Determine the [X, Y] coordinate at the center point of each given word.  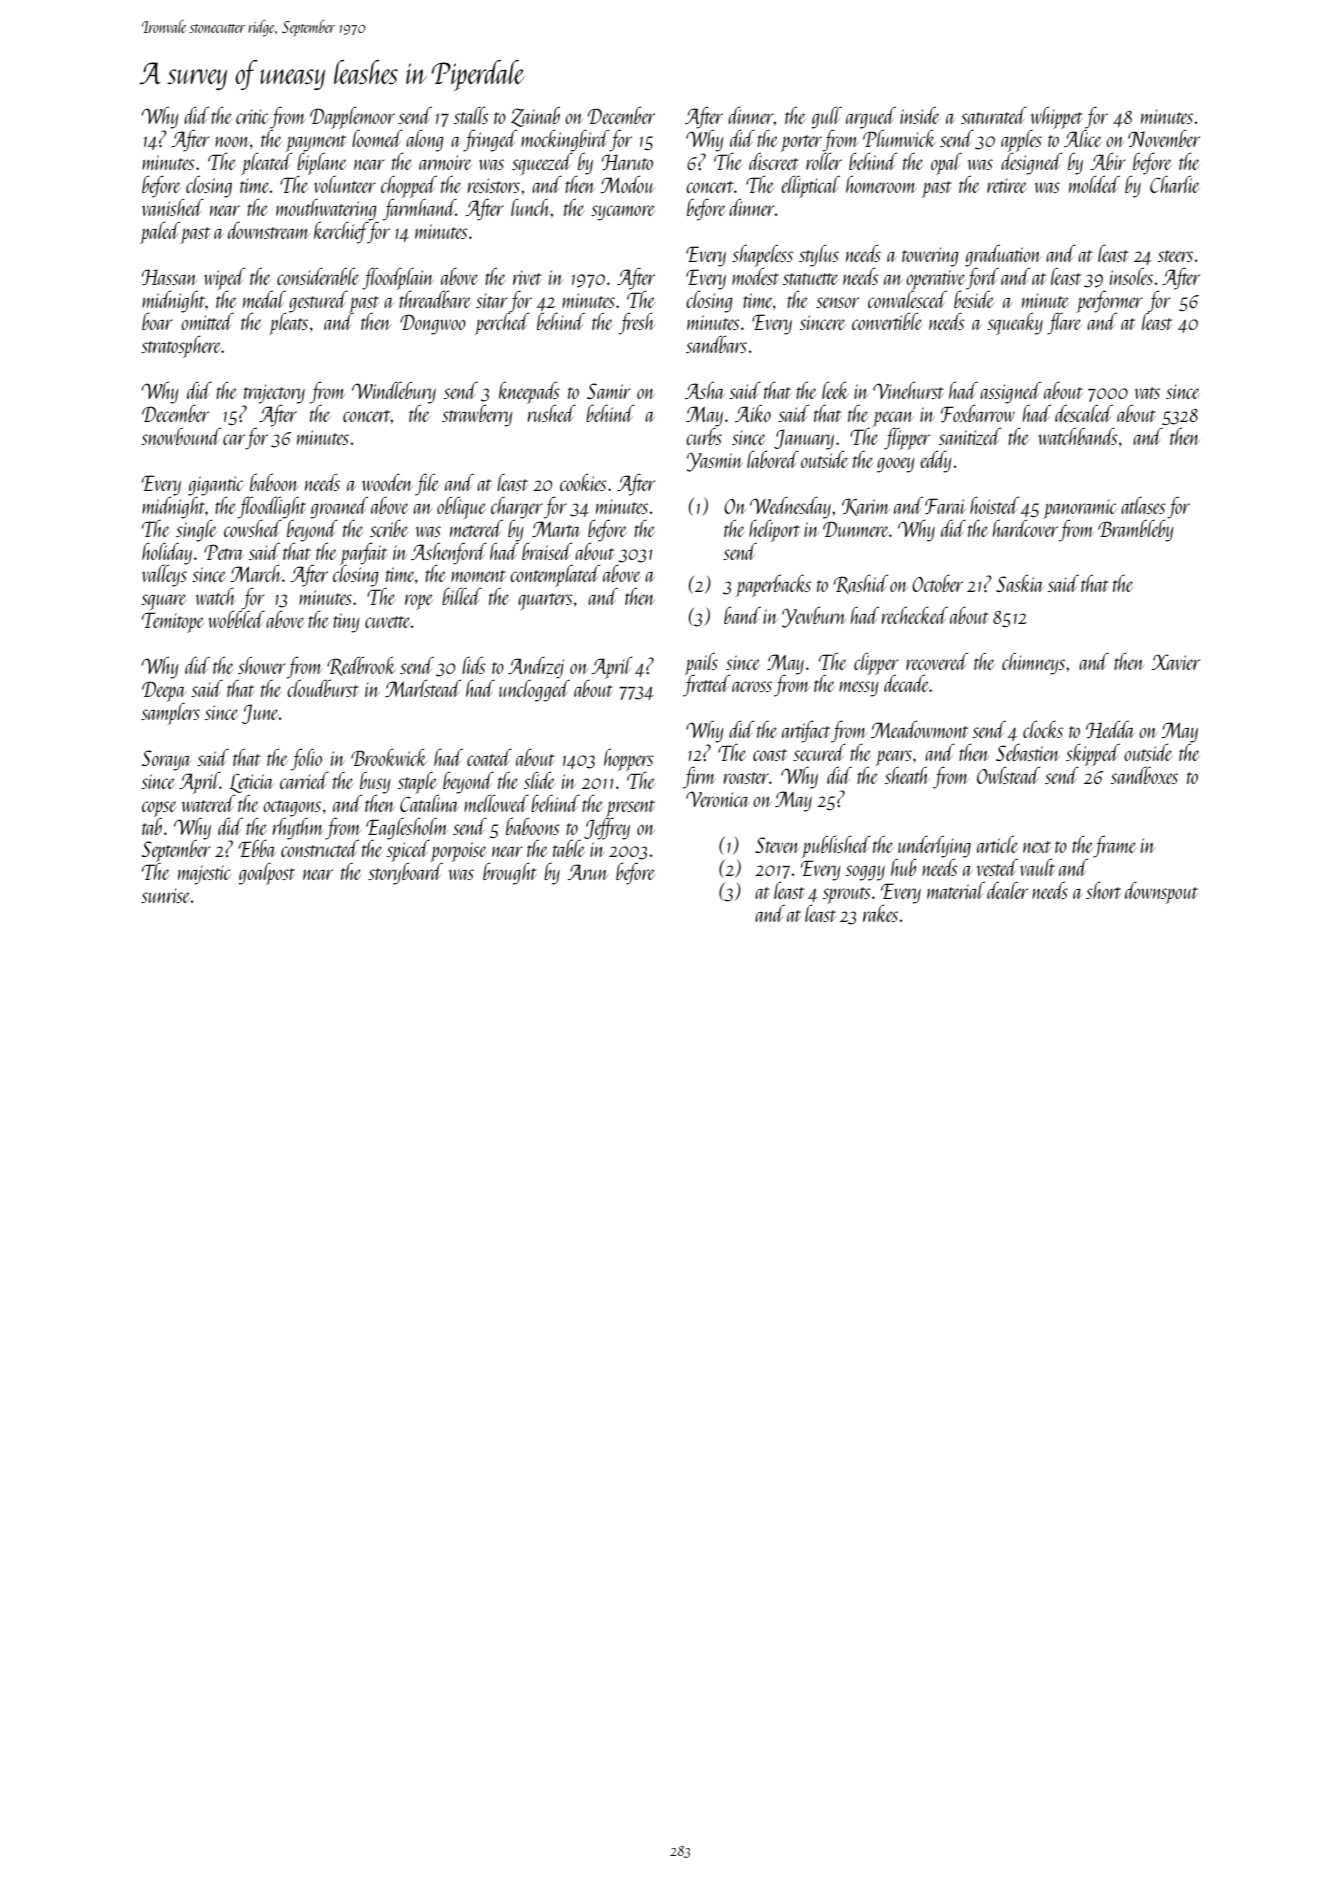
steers [1175, 256]
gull [827, 117]
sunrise [166, 895]
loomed [377, 138]
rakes [880, 913]
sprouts [847, 895]
